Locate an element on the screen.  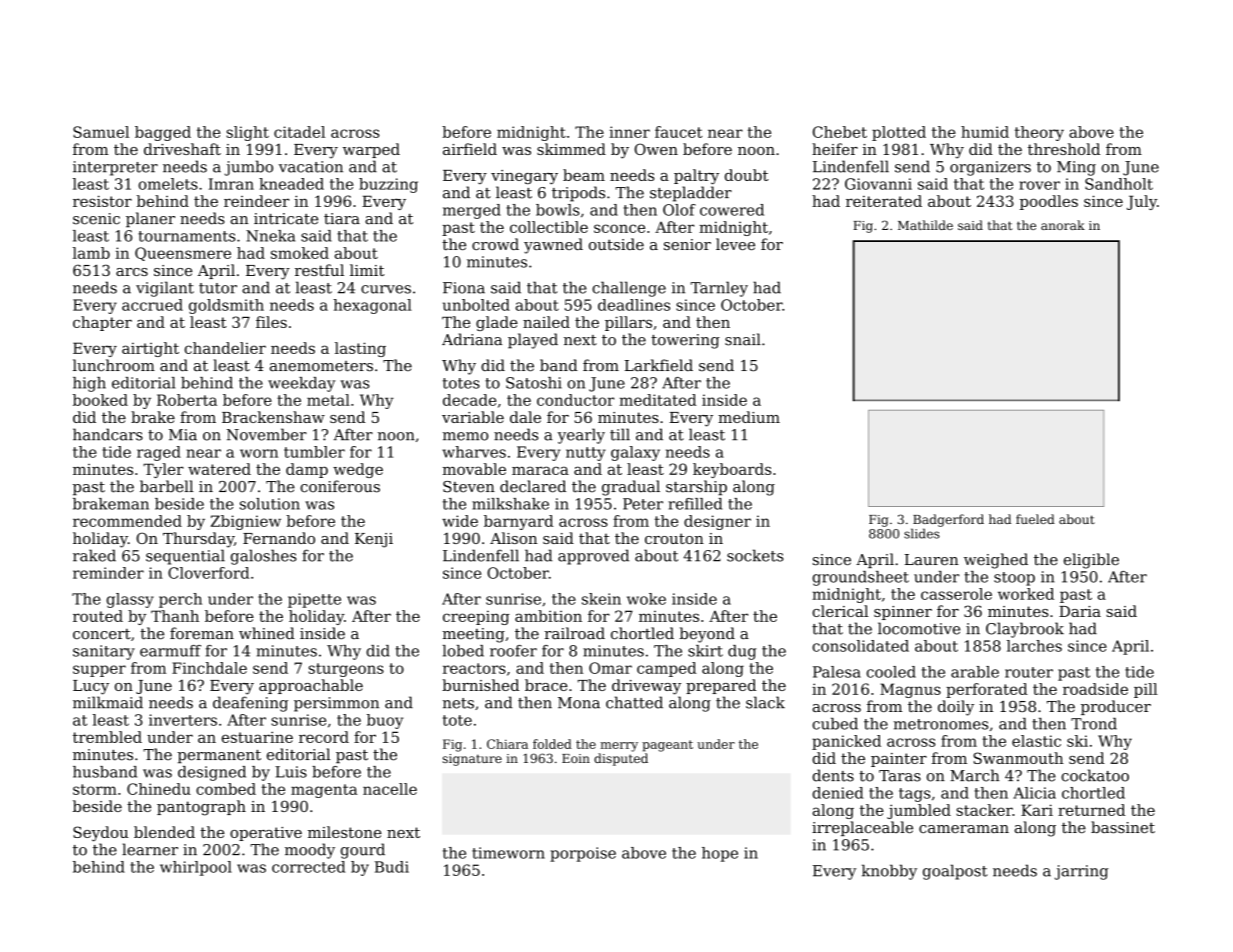
skein is located at coordinates (601, 599).
